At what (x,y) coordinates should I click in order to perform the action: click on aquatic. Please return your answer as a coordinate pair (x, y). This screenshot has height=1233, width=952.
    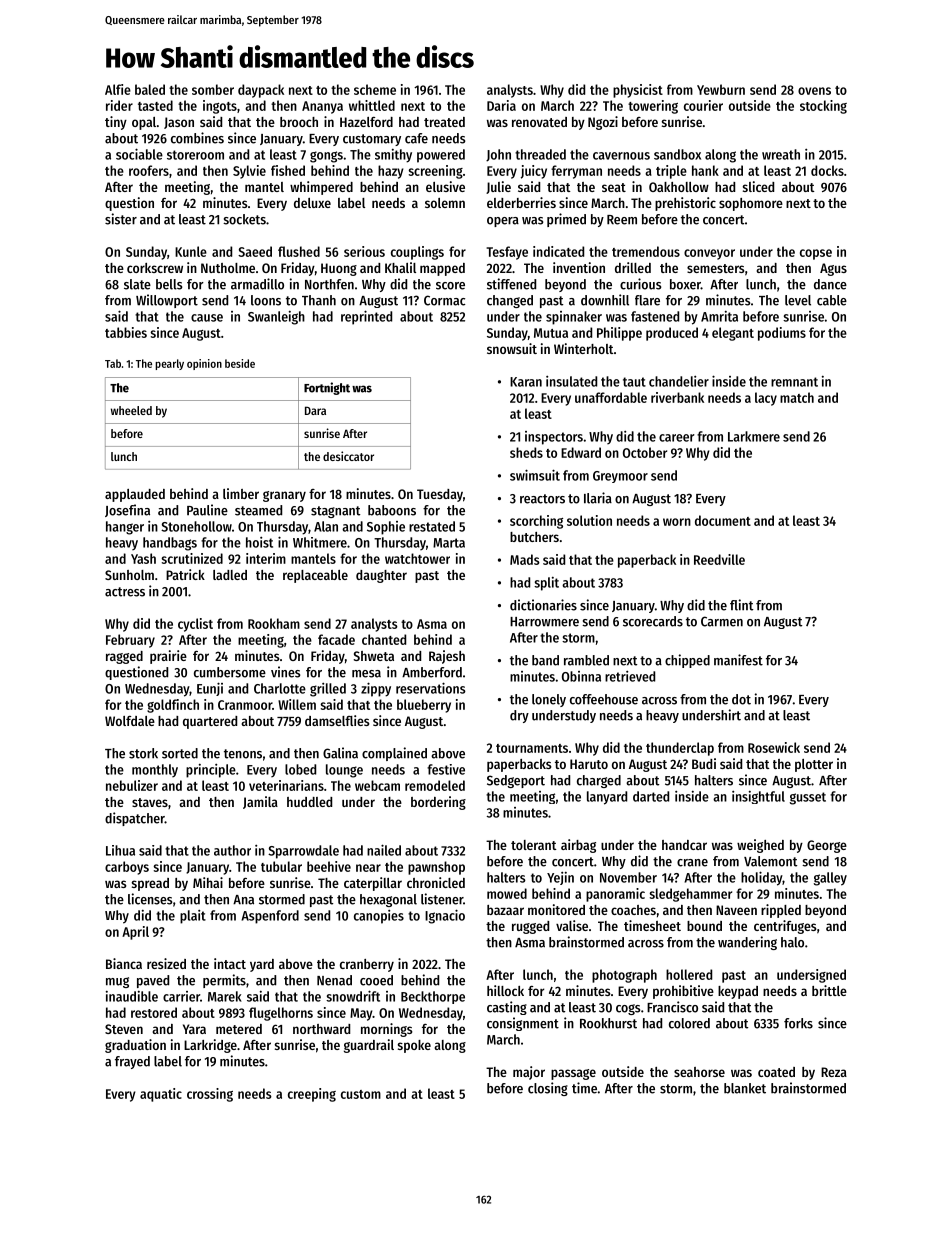
    Looking at the image, I should click on (161, 1095).
